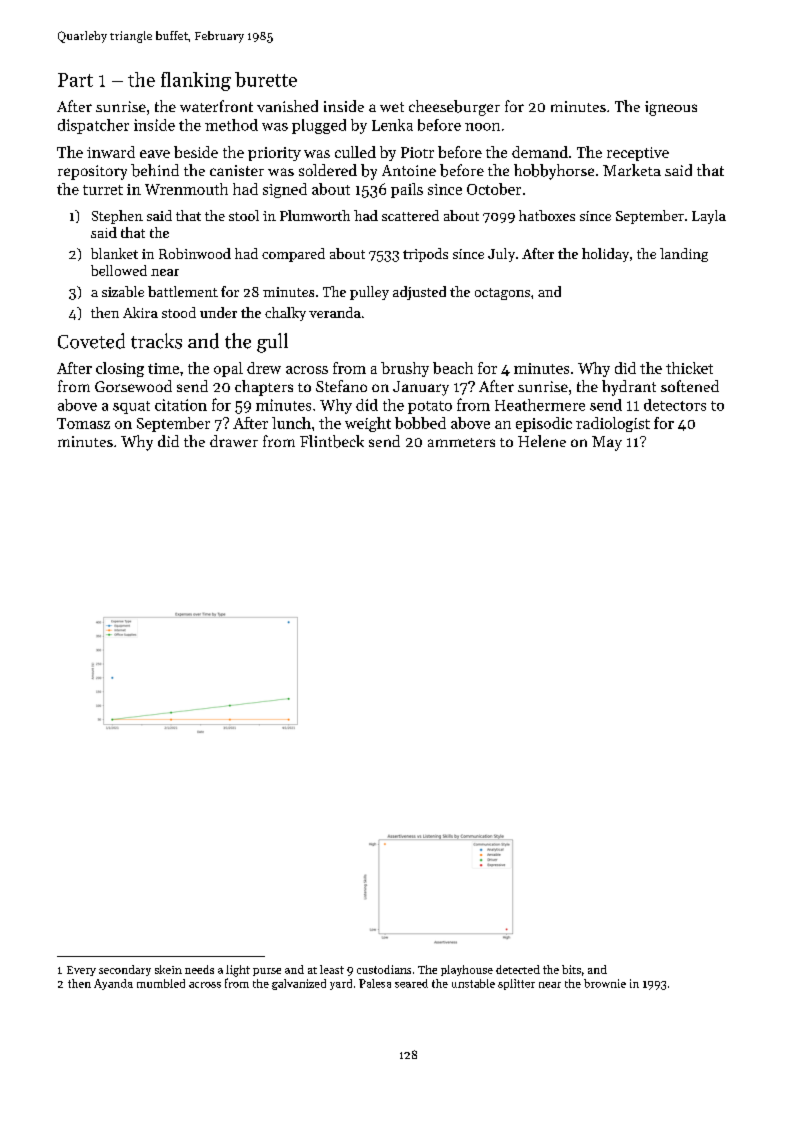 The height and width of the screenshot is (1131, 797). I want to click on secondary, so click(125, 970).
